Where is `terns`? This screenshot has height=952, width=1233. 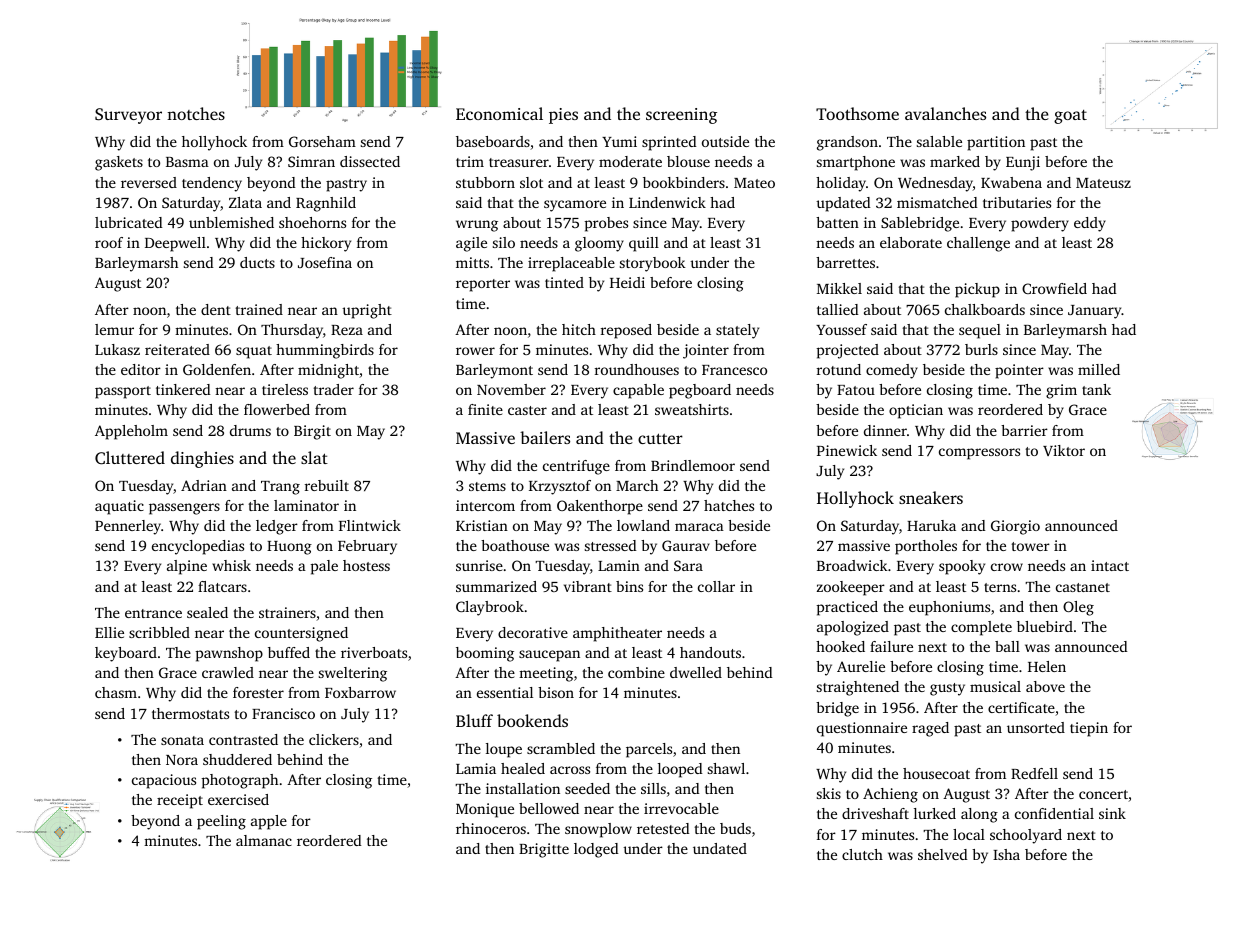
terns is located at coordinates (1000, 587).
